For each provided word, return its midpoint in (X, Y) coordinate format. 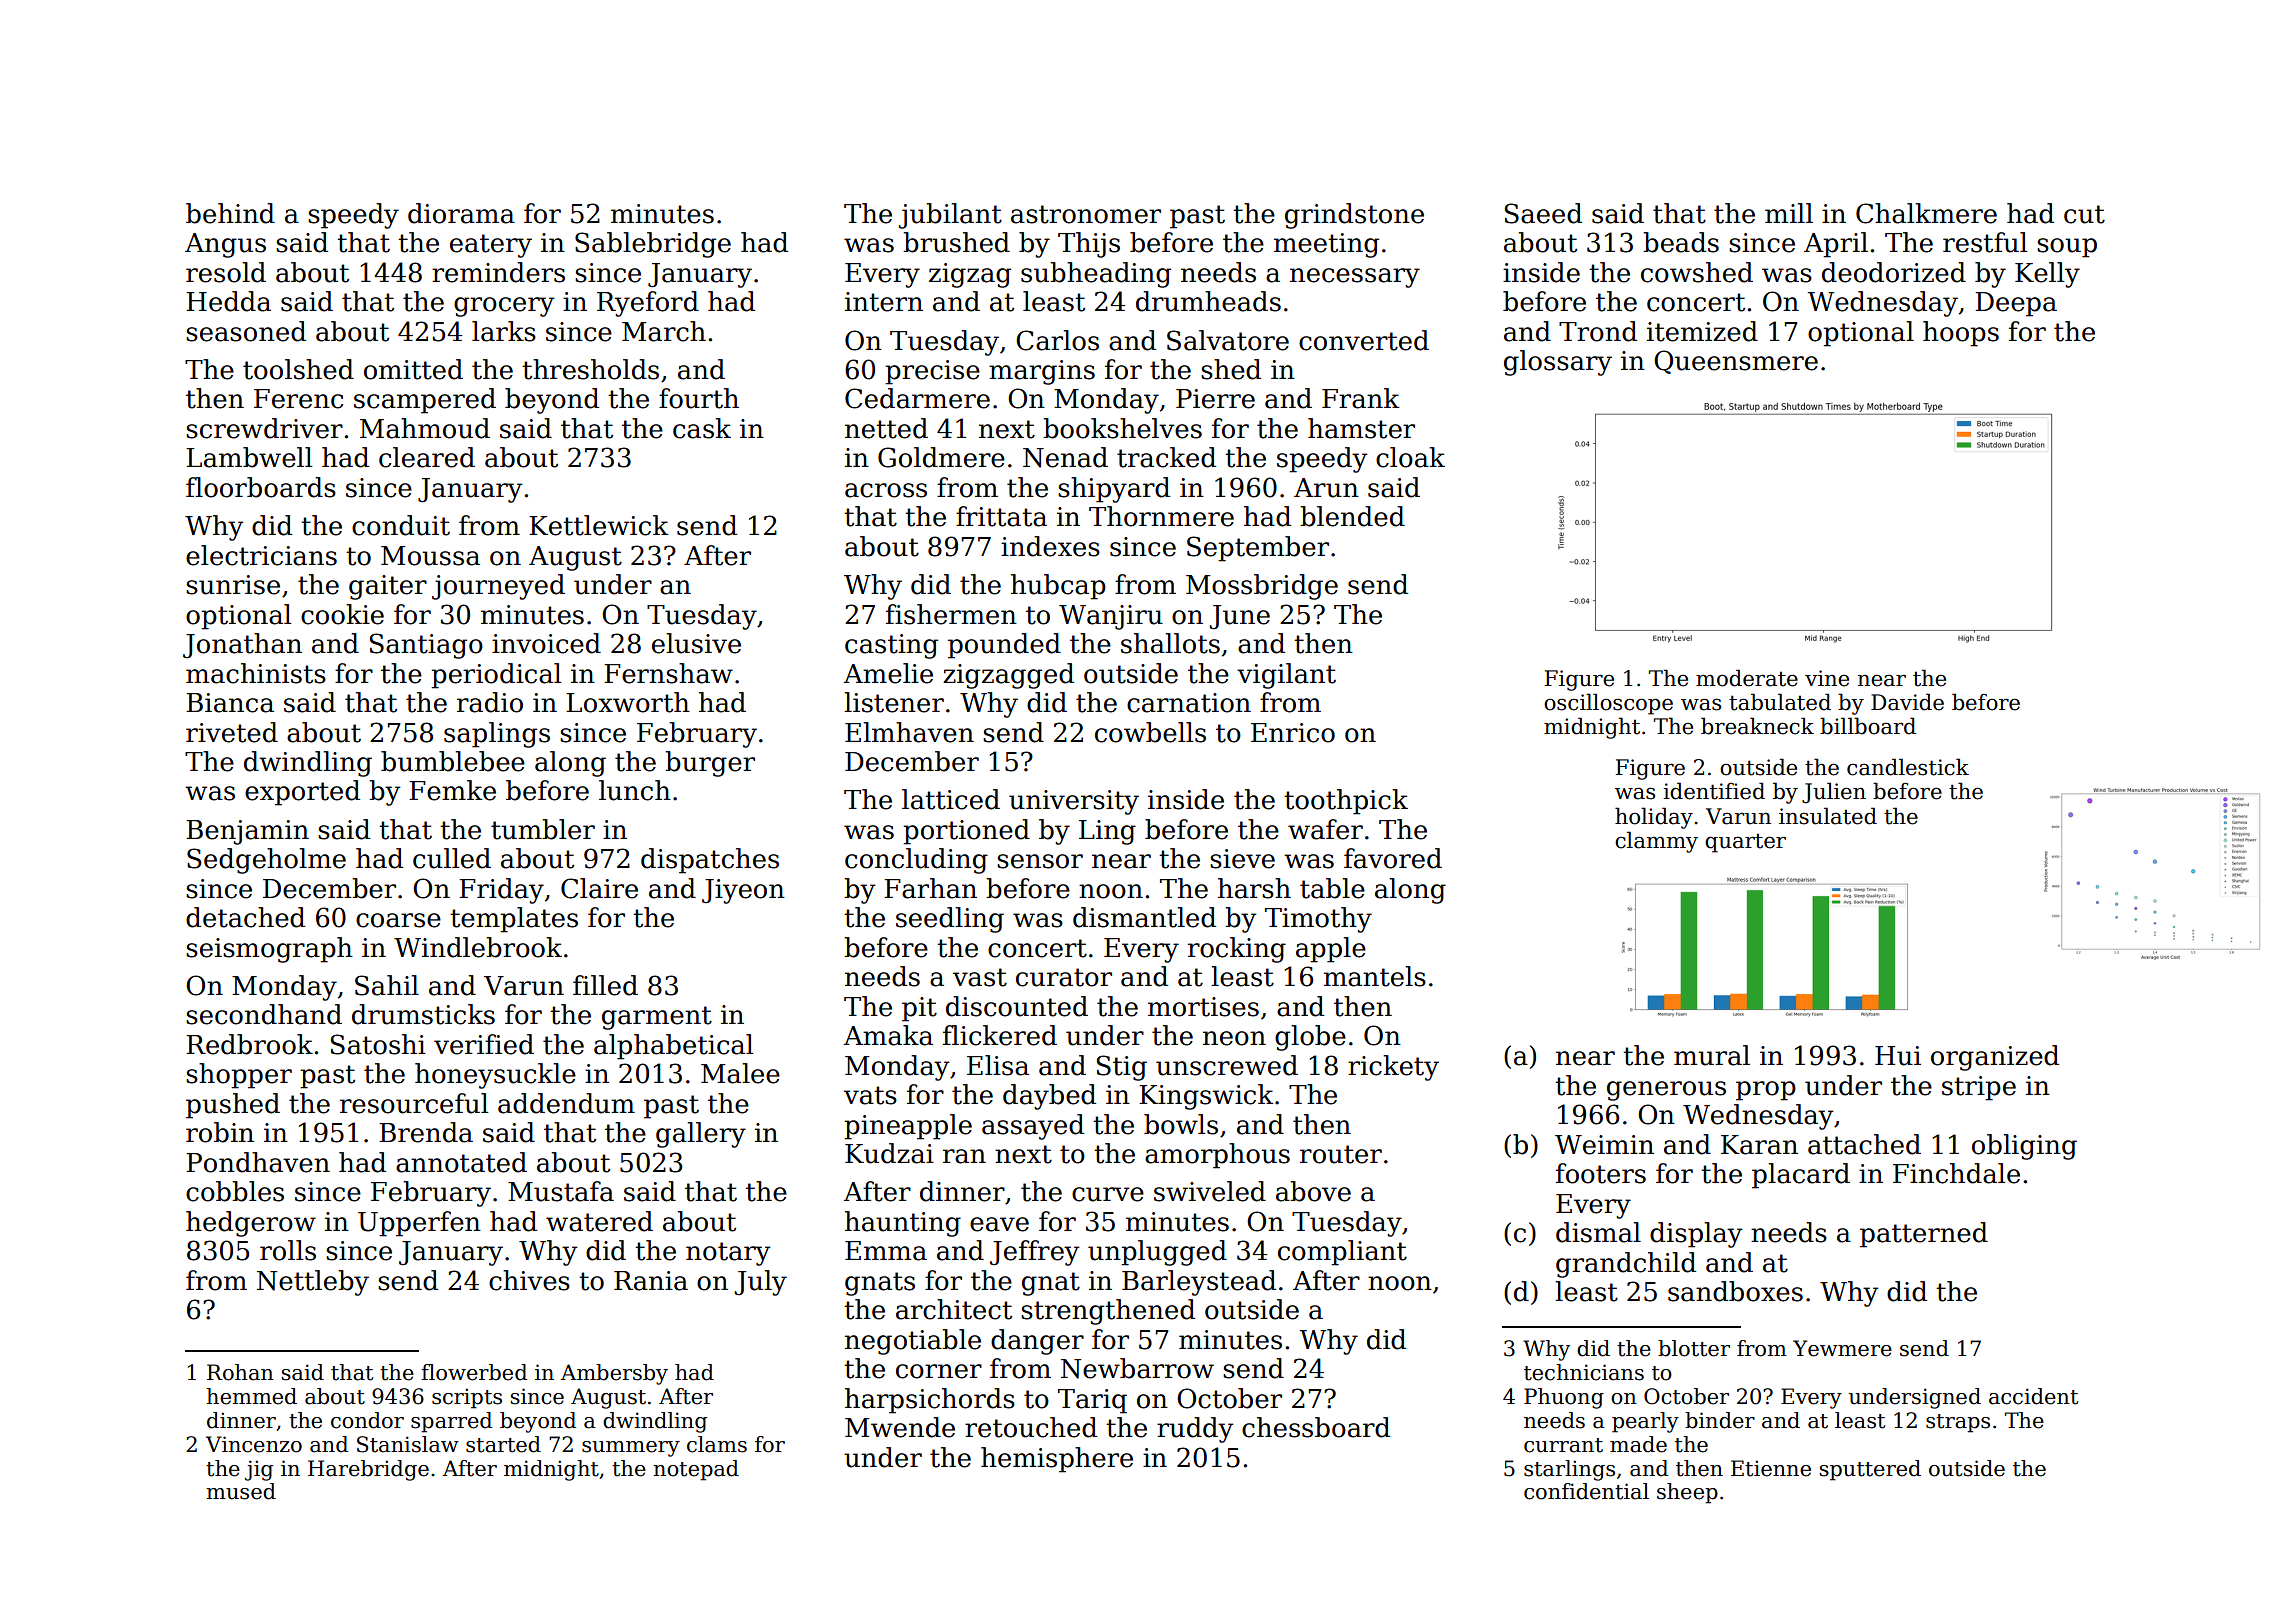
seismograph (269, 950)
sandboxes (1735, 1291)
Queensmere (1736, 362)
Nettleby (313, 1283)
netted (886, 428)
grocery (504, 307)
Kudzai (889, 1153)
